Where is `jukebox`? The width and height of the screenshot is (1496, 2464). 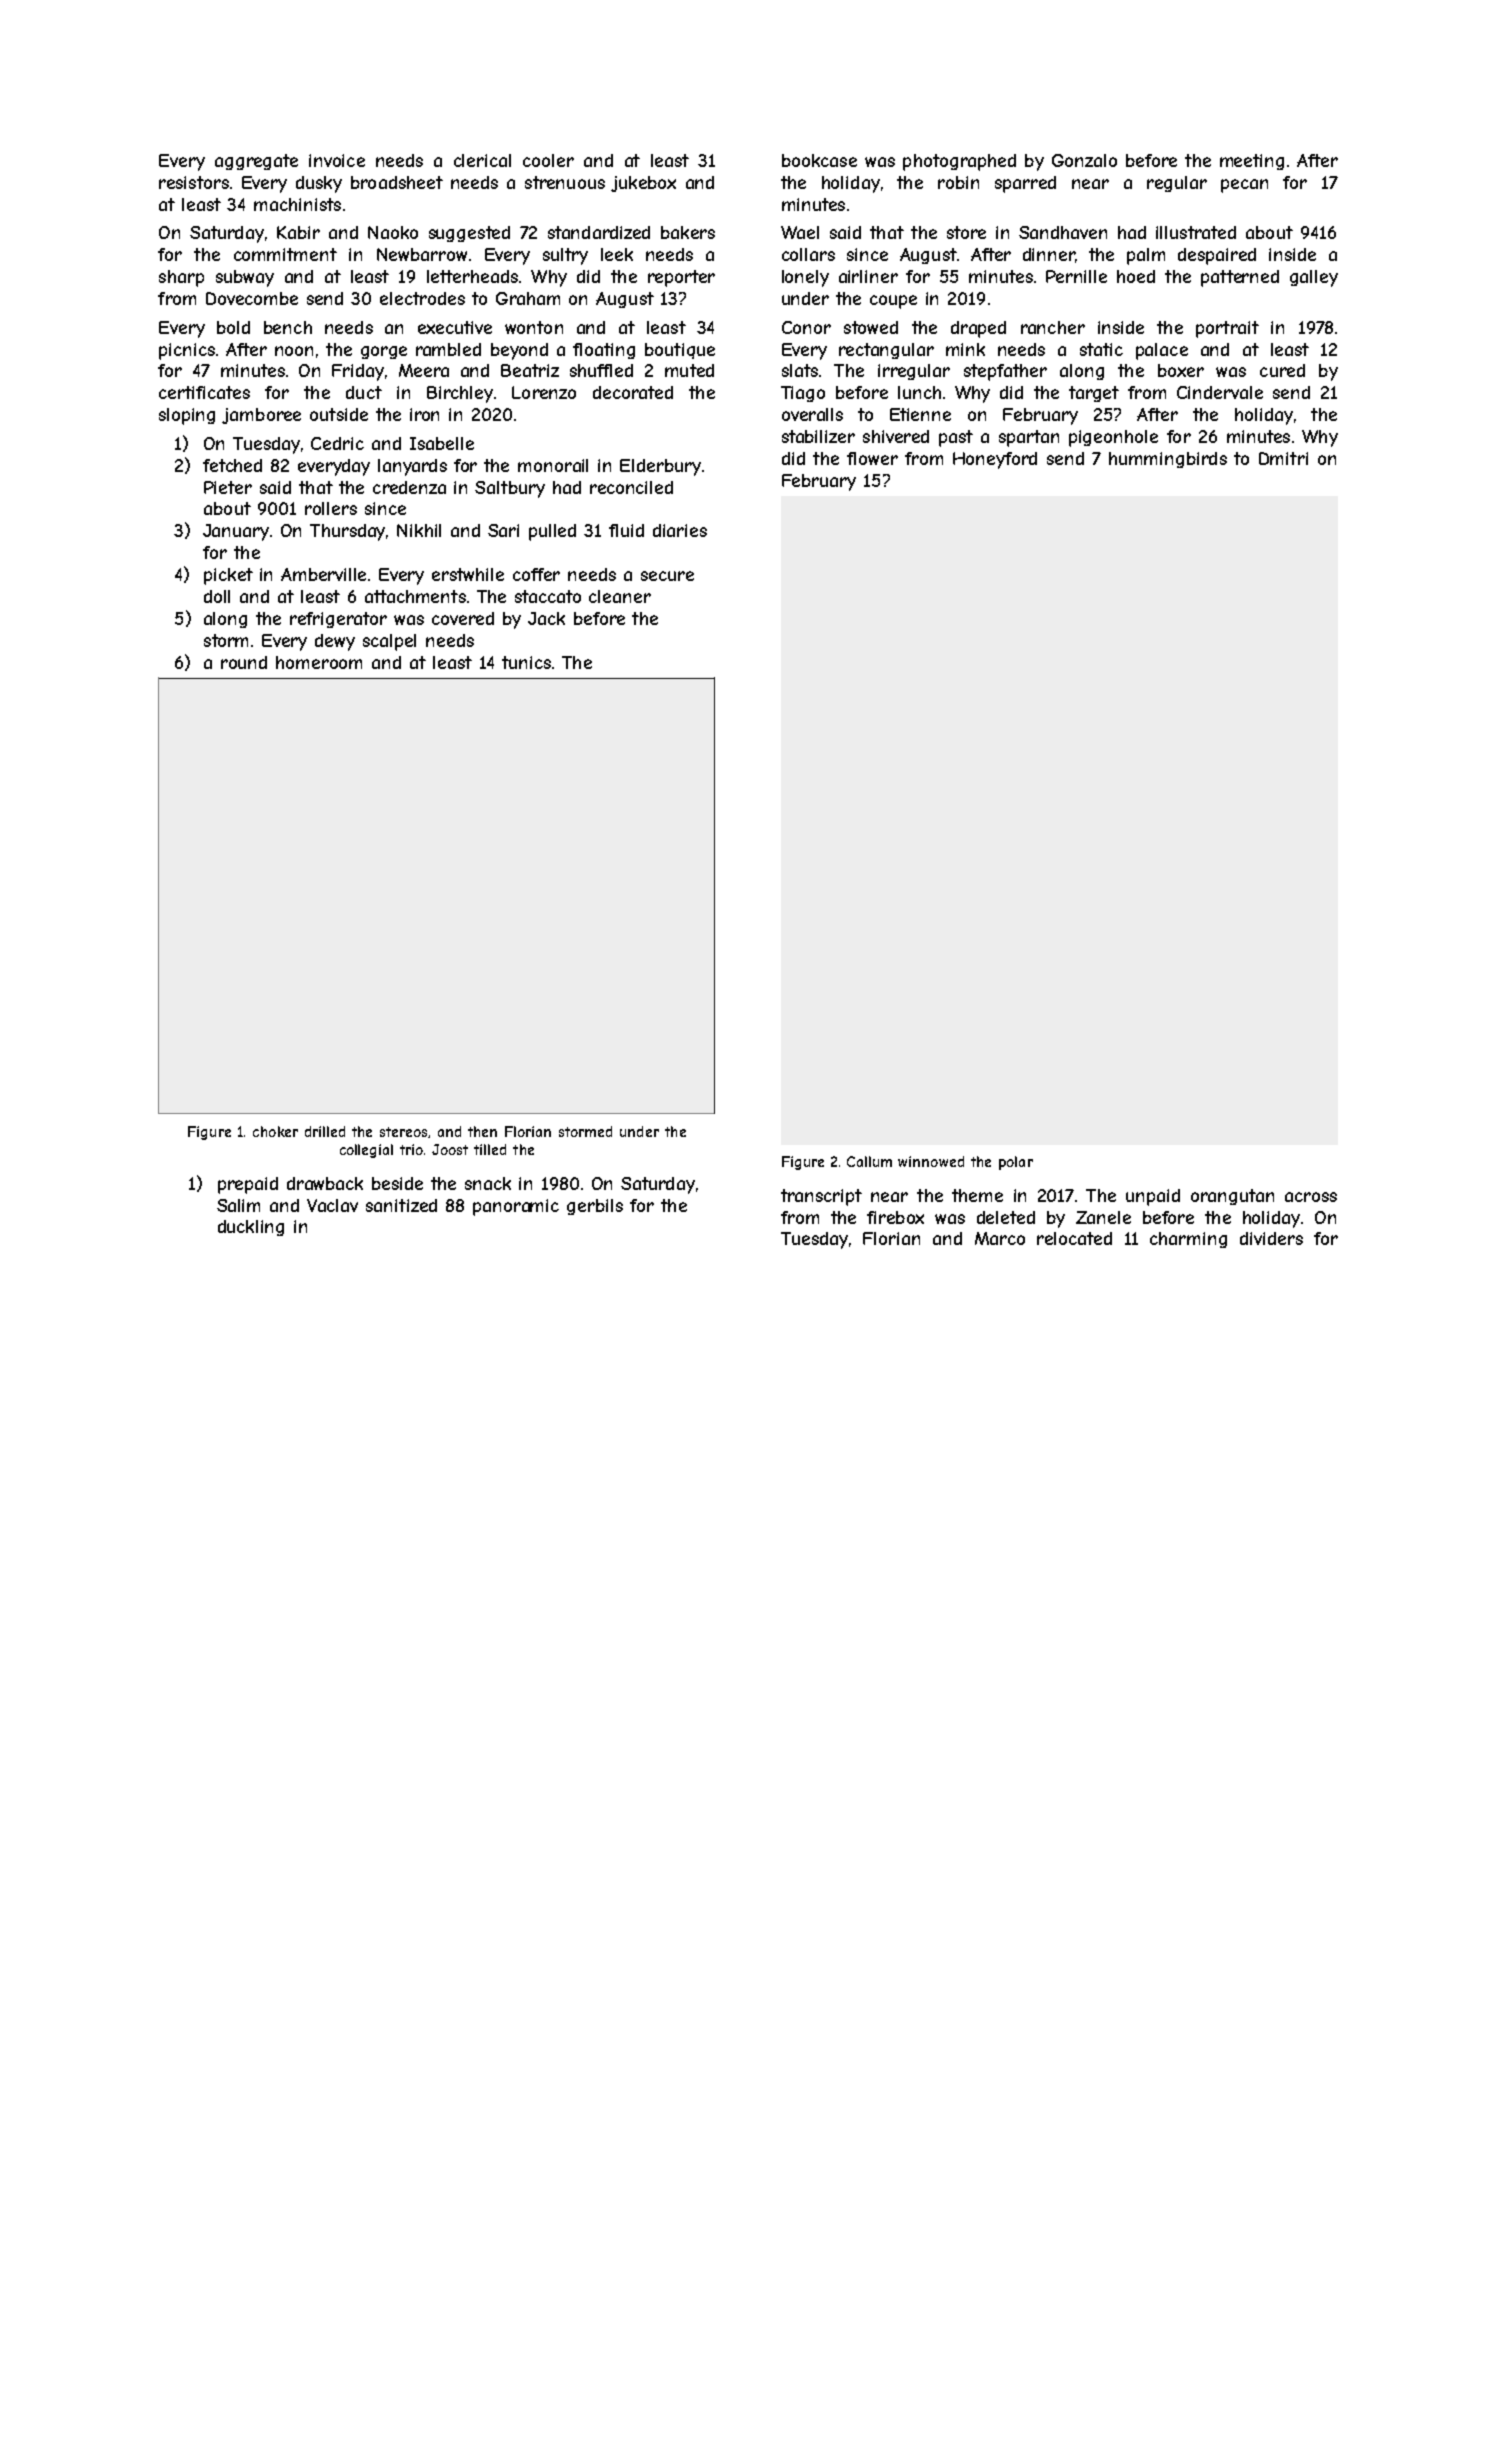
jukebox is located at coordinates (643, 184).
